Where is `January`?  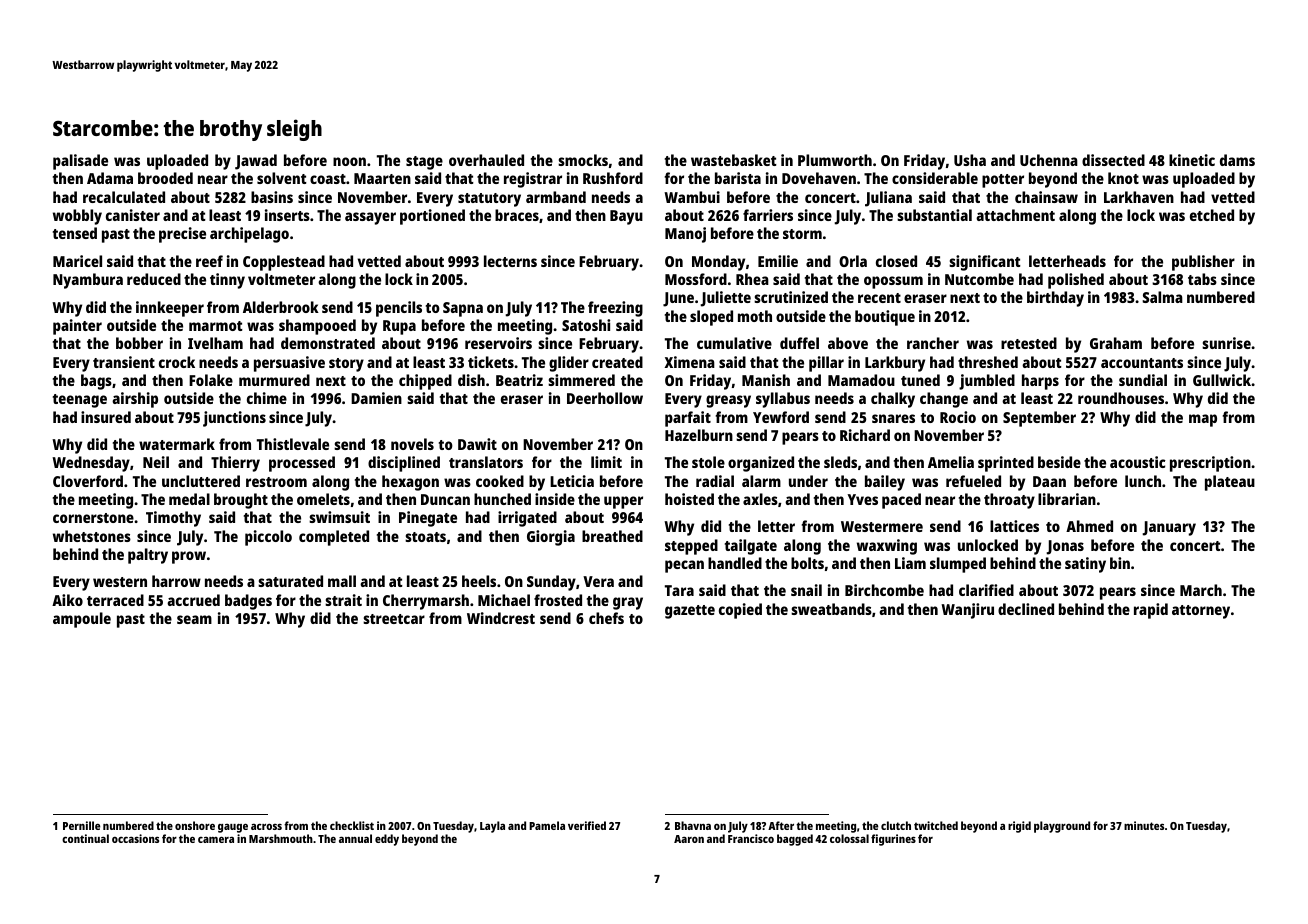 January is located at coordinates (1169, 528).
